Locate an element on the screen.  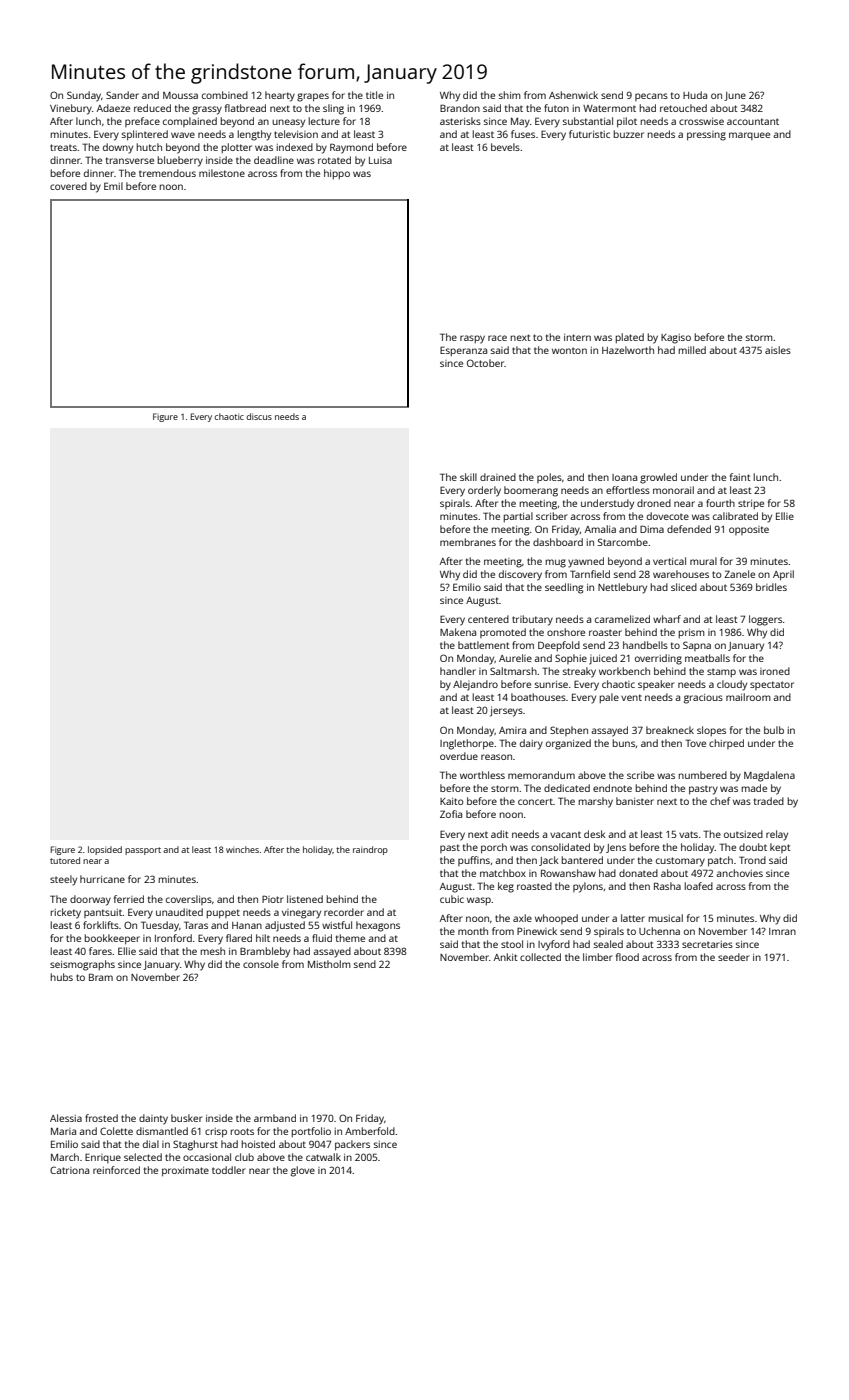
hubs is located at coordinates (62, 977).
